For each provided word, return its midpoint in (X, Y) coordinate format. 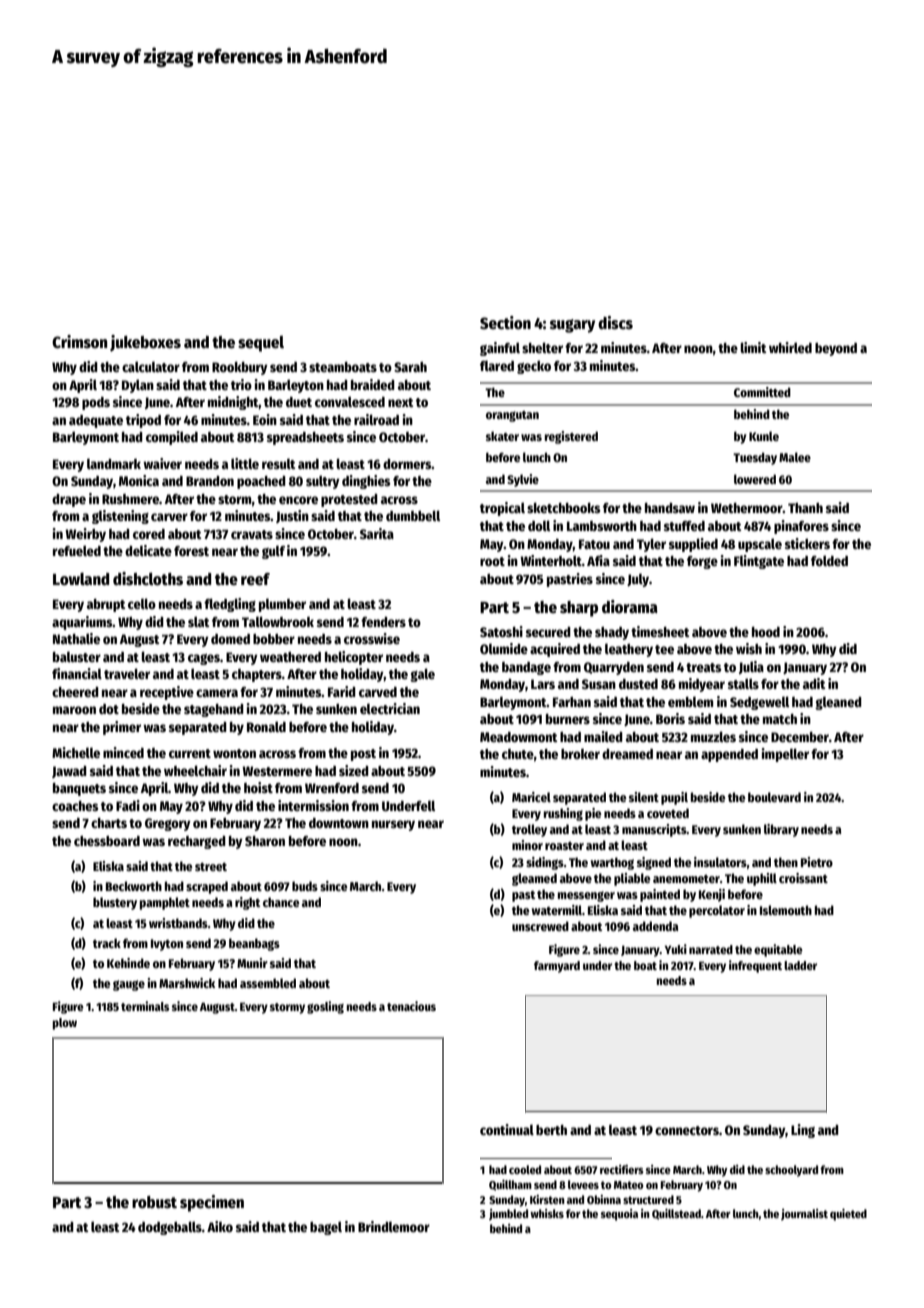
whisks (547, 1213)
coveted (668, 813)
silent (644, 797)
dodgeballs (170, 1228)
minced (123, 752)
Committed (762, 392)
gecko (534, 367)
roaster (564, 846)
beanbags (254, 944)
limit (753, 347)
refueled (77, 550)
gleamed (534, 879)
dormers (407, 464)
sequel (261, 344)
